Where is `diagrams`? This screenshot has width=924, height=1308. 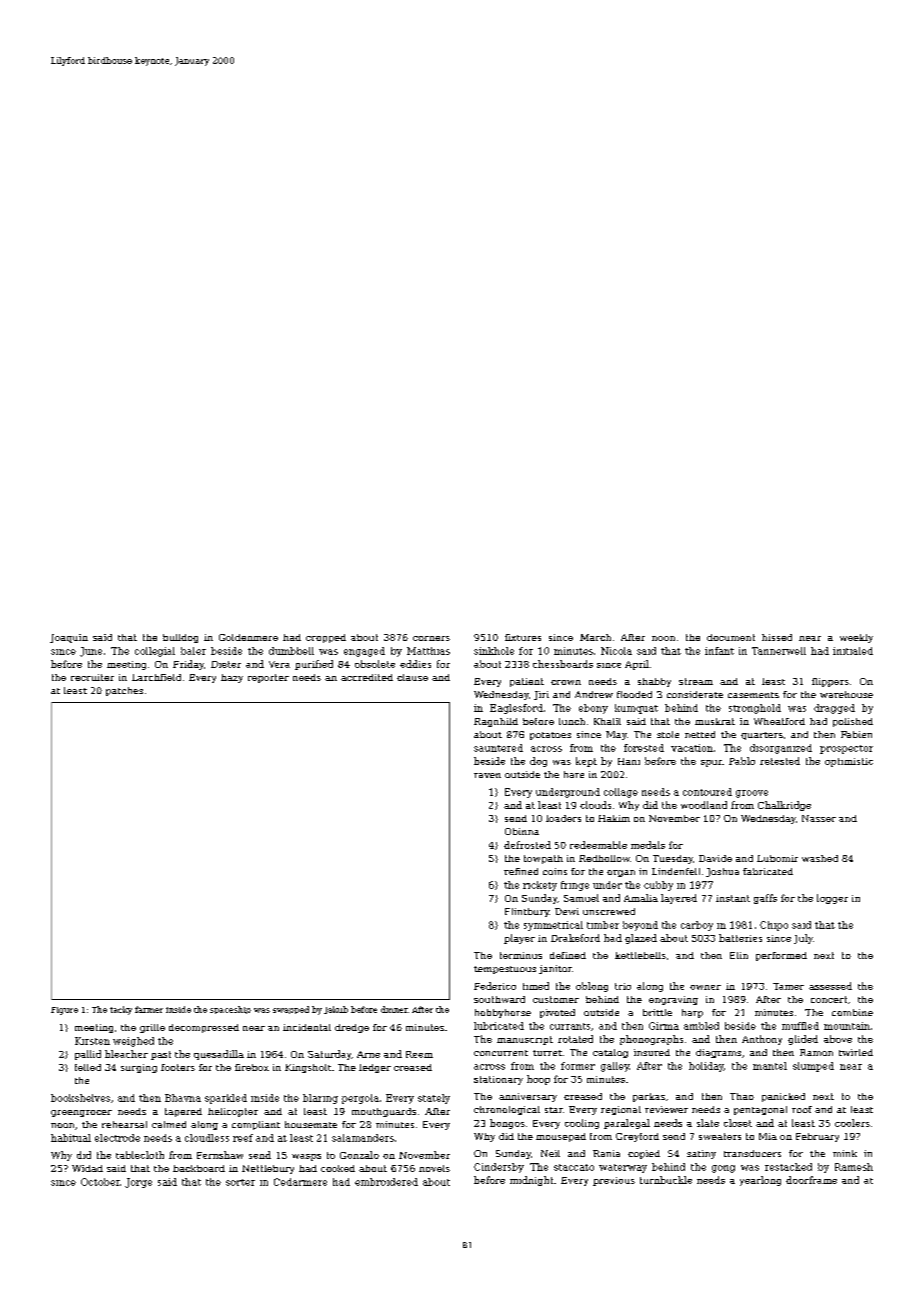 diagrams is located at coordinates (718, 1053).
